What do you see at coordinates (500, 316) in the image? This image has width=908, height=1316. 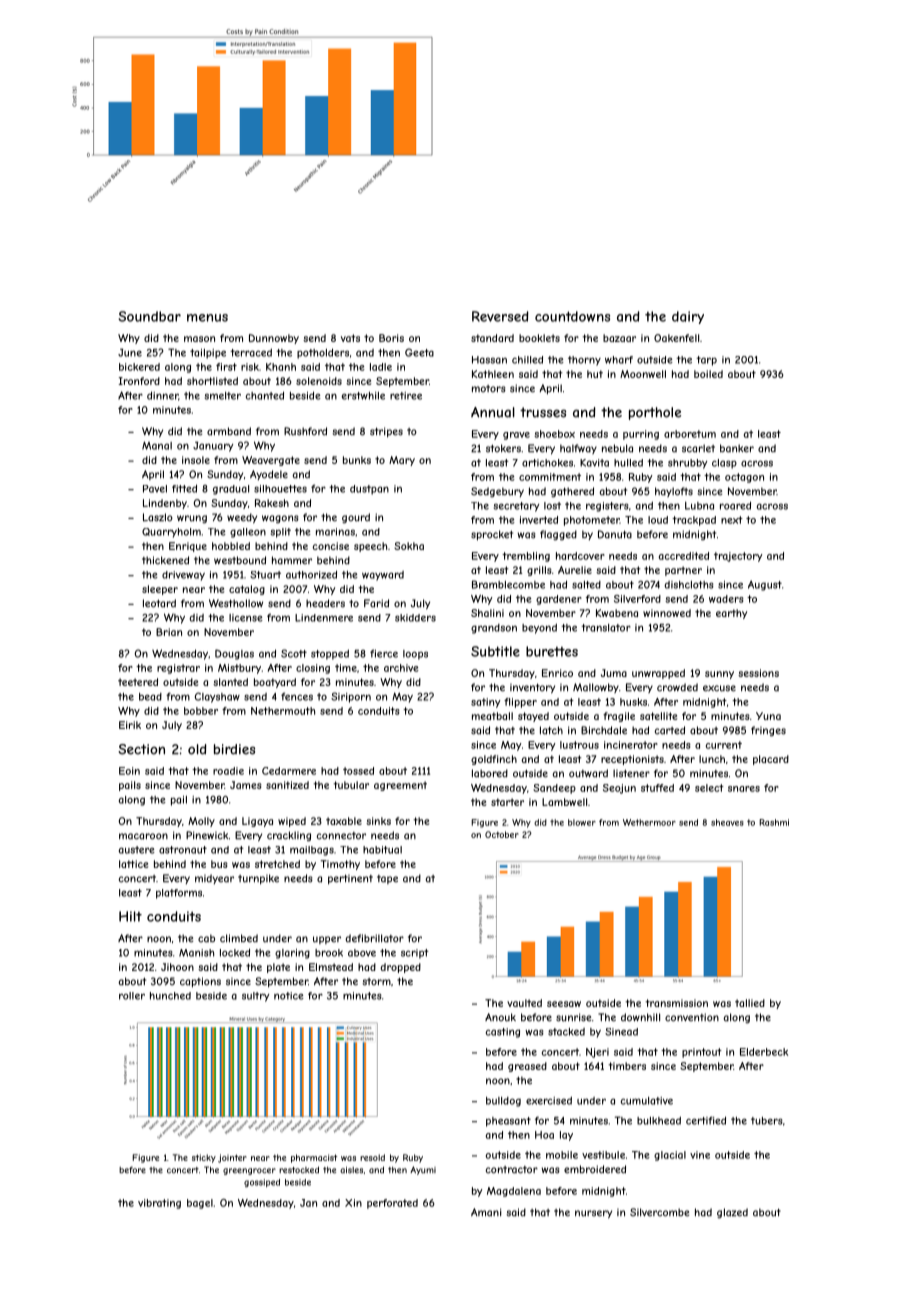 I see `Reversed` at bounding box center [500, 316].
